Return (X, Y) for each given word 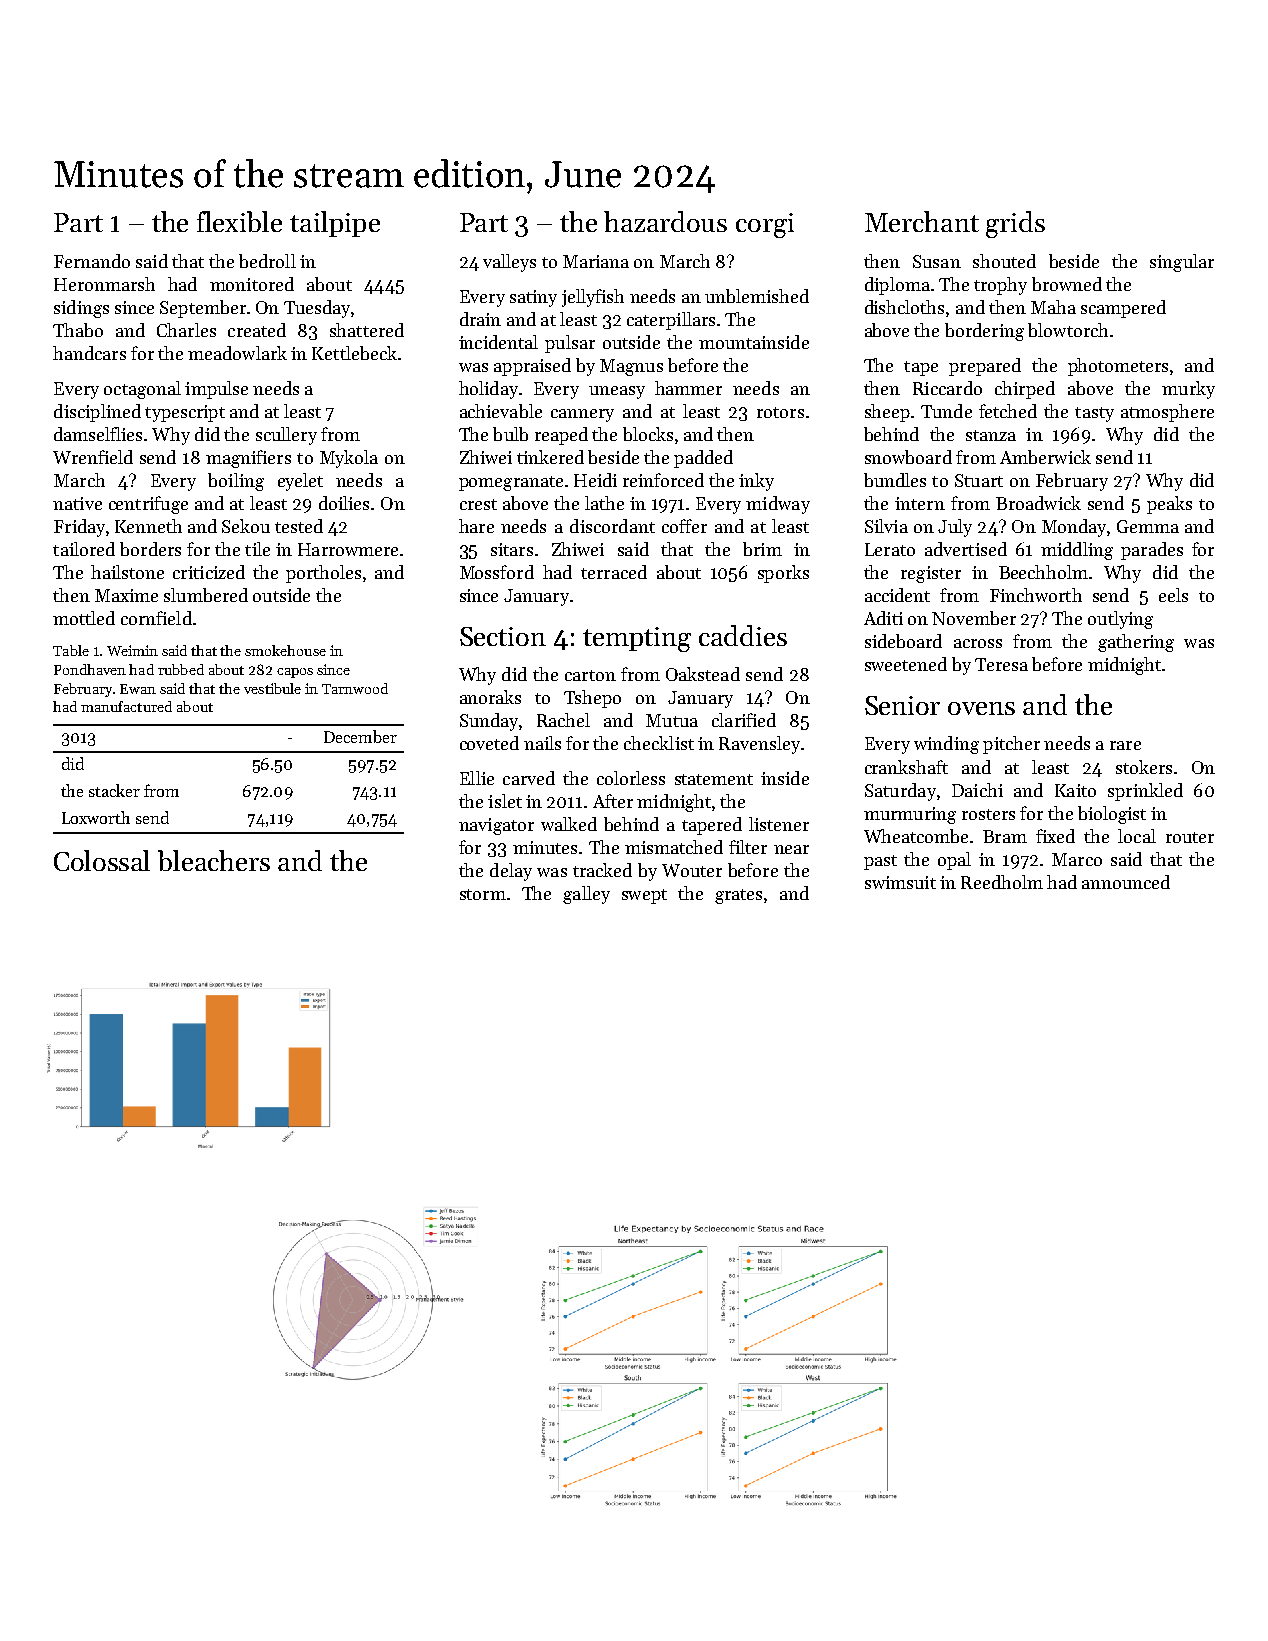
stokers (1144, 767)
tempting (637, 639)
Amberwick (1045, 457)
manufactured (126, 706)
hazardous (665, 221)
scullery (286, 436)
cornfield (156, 618)
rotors (780, 412)
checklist (659, 743)
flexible (239, 221)
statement (714, 779)
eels (1173, 595)
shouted (1004, 261)
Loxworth (96, 817)
